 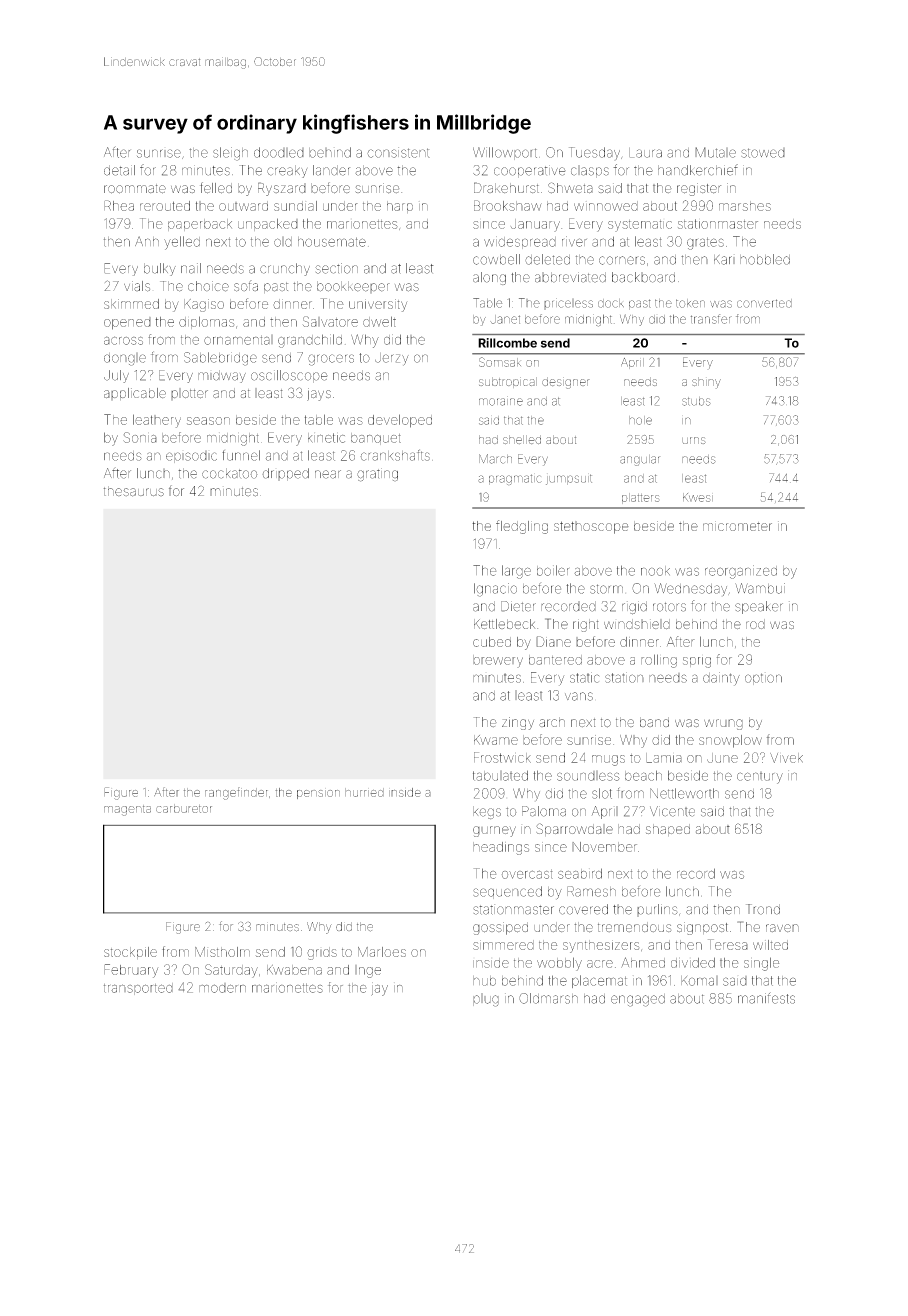 I want to click on stowed, so click(x=763, y=153).
